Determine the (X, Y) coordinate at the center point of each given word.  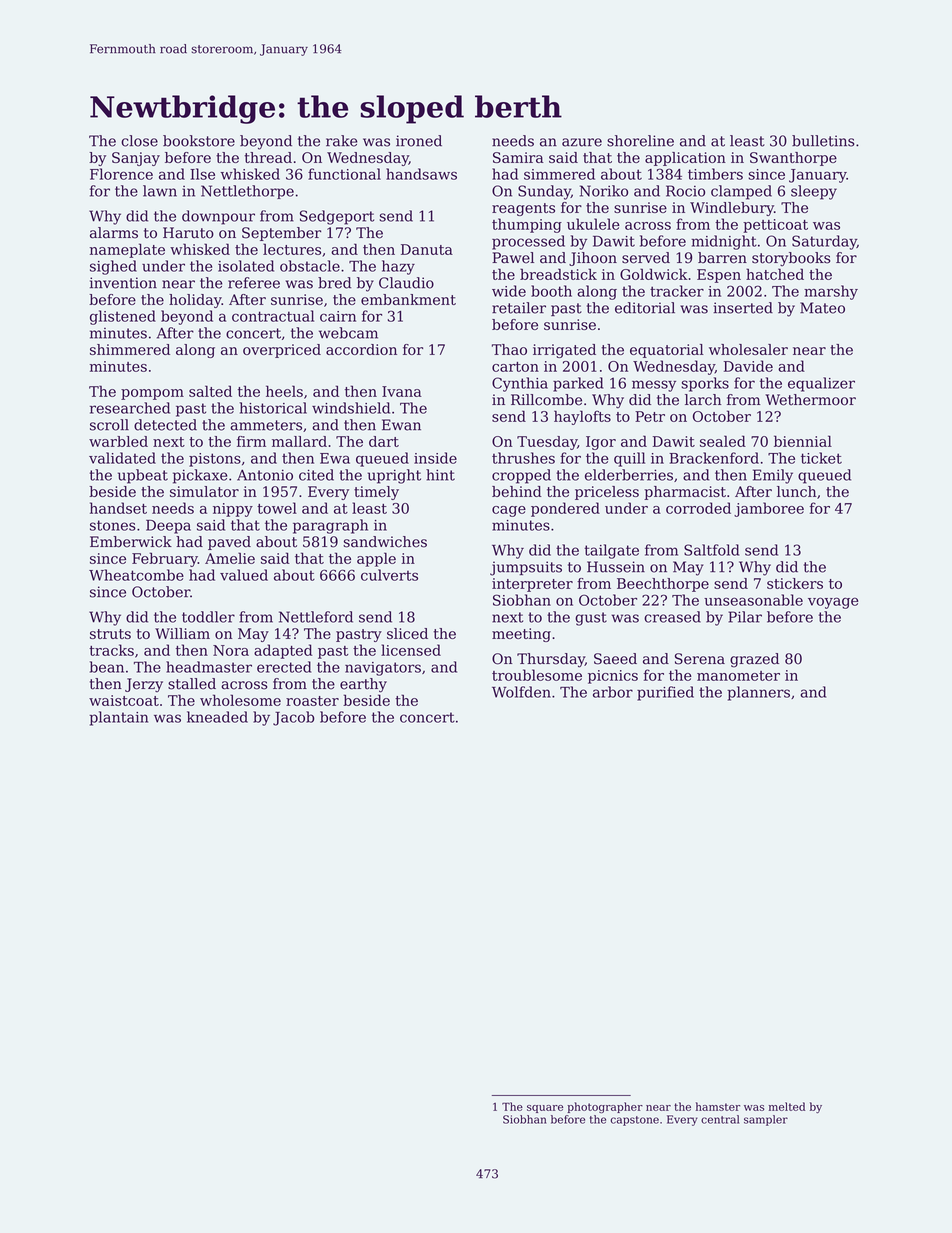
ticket (821, 458)
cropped (521, 476)
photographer (605, 1107)
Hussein (616, 567)
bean (107, 667)
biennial (803, 441)
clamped (741, 192)
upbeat (143, 476)
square (545, 1109)
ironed (419, 141)
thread (268, 157)
